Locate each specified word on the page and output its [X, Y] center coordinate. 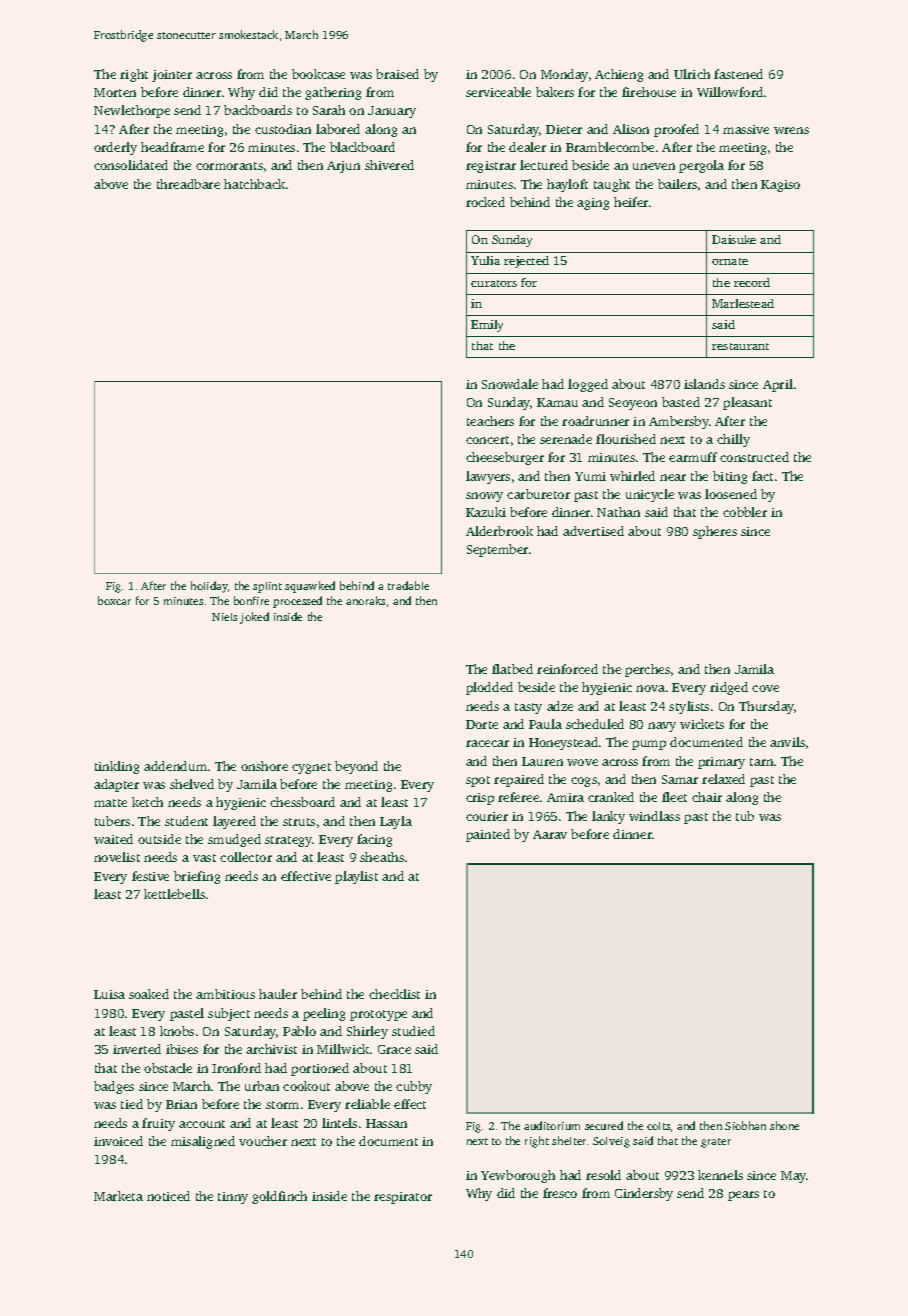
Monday [564, 75]
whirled [632, 476]
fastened [738, 74]
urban [262, 1086]
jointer [172, 76]
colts [658, 1126]
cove [765, 688]
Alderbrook [499, 531]
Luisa [109, 994]
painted [488, 835]
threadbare [188, 184]
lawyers [488, 477]
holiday [209, 587]
